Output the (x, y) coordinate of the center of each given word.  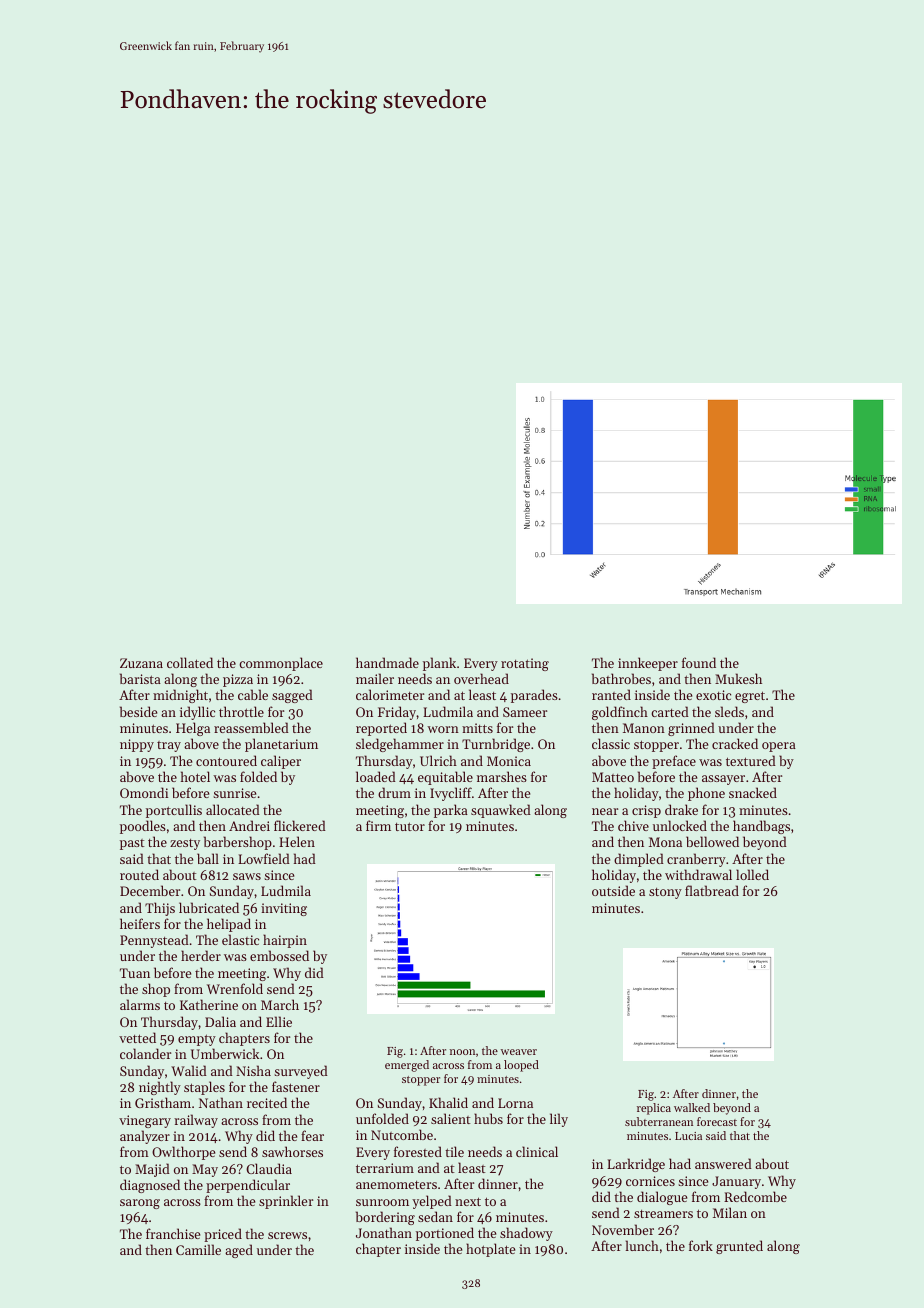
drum (394, 792)
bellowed (712, 841)
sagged (292, 696)
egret (750, 697)
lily (559, 1120)
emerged (407, 1066)
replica (654, 1109)
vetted (137, 1037)
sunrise (234, 793)
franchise (173, 1233)
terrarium (385, 1168)
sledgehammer (400, 745)
